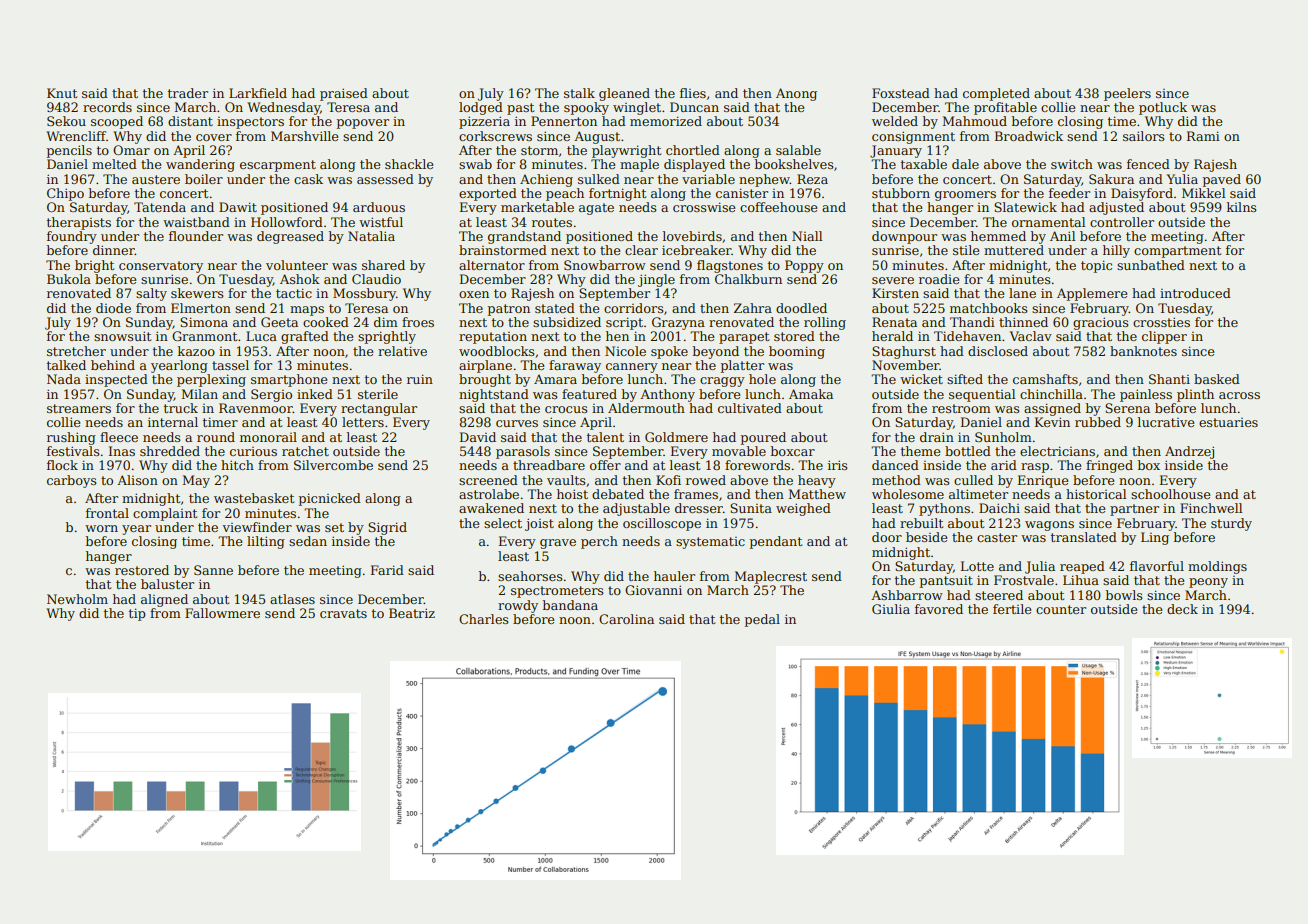 The width and height of the image is (1308, 924). Describe the element at coordinates (213, 570) in the image. I see `Sanne` at that location.
